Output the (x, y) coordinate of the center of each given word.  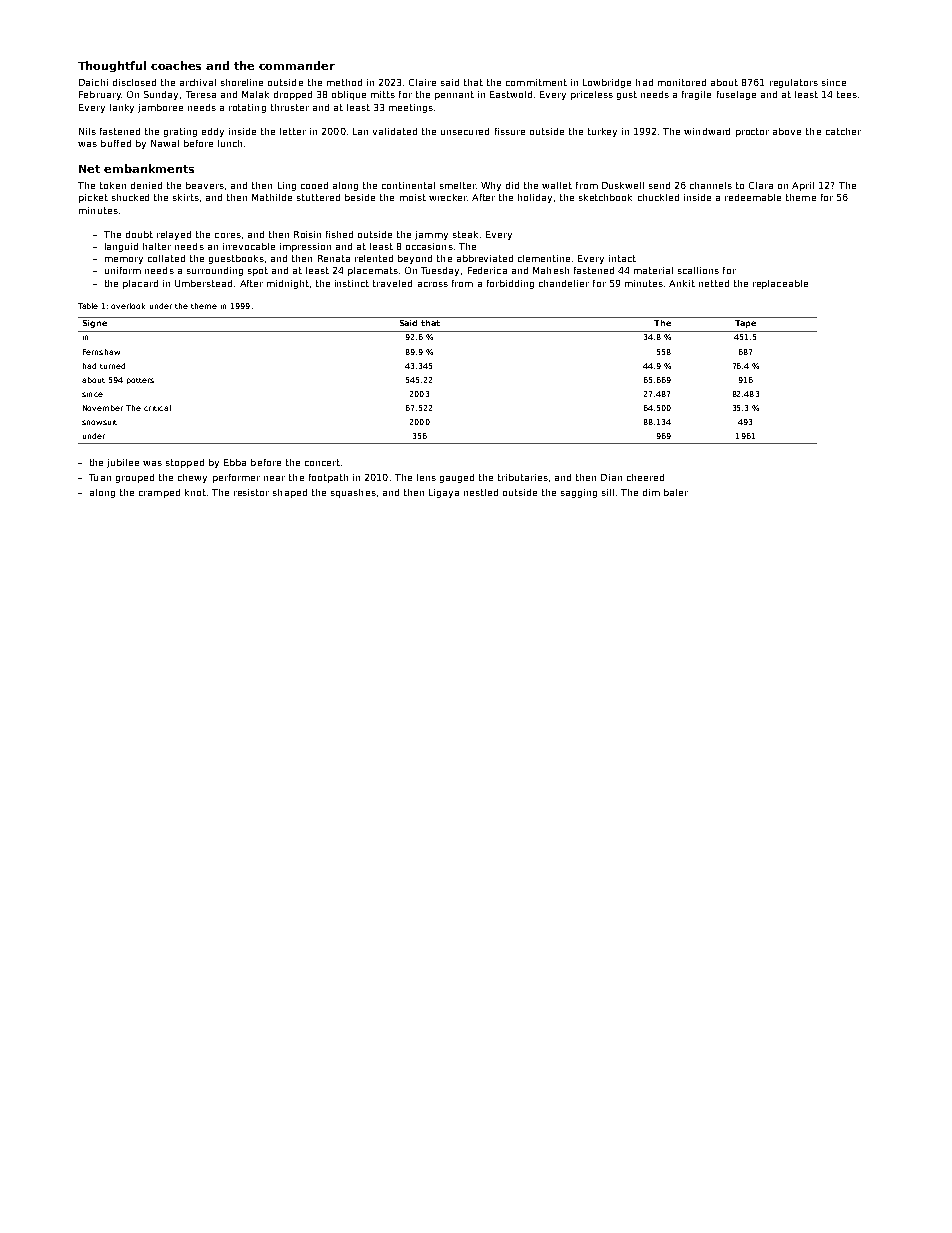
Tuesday (440, 271)
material (653, 270)
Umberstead (203, 283)
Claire (422, 82)
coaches (176, 65)
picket (93, 198)
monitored (682, 82)
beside (360, 197)
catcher (843, 131)
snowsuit (99, 422)
